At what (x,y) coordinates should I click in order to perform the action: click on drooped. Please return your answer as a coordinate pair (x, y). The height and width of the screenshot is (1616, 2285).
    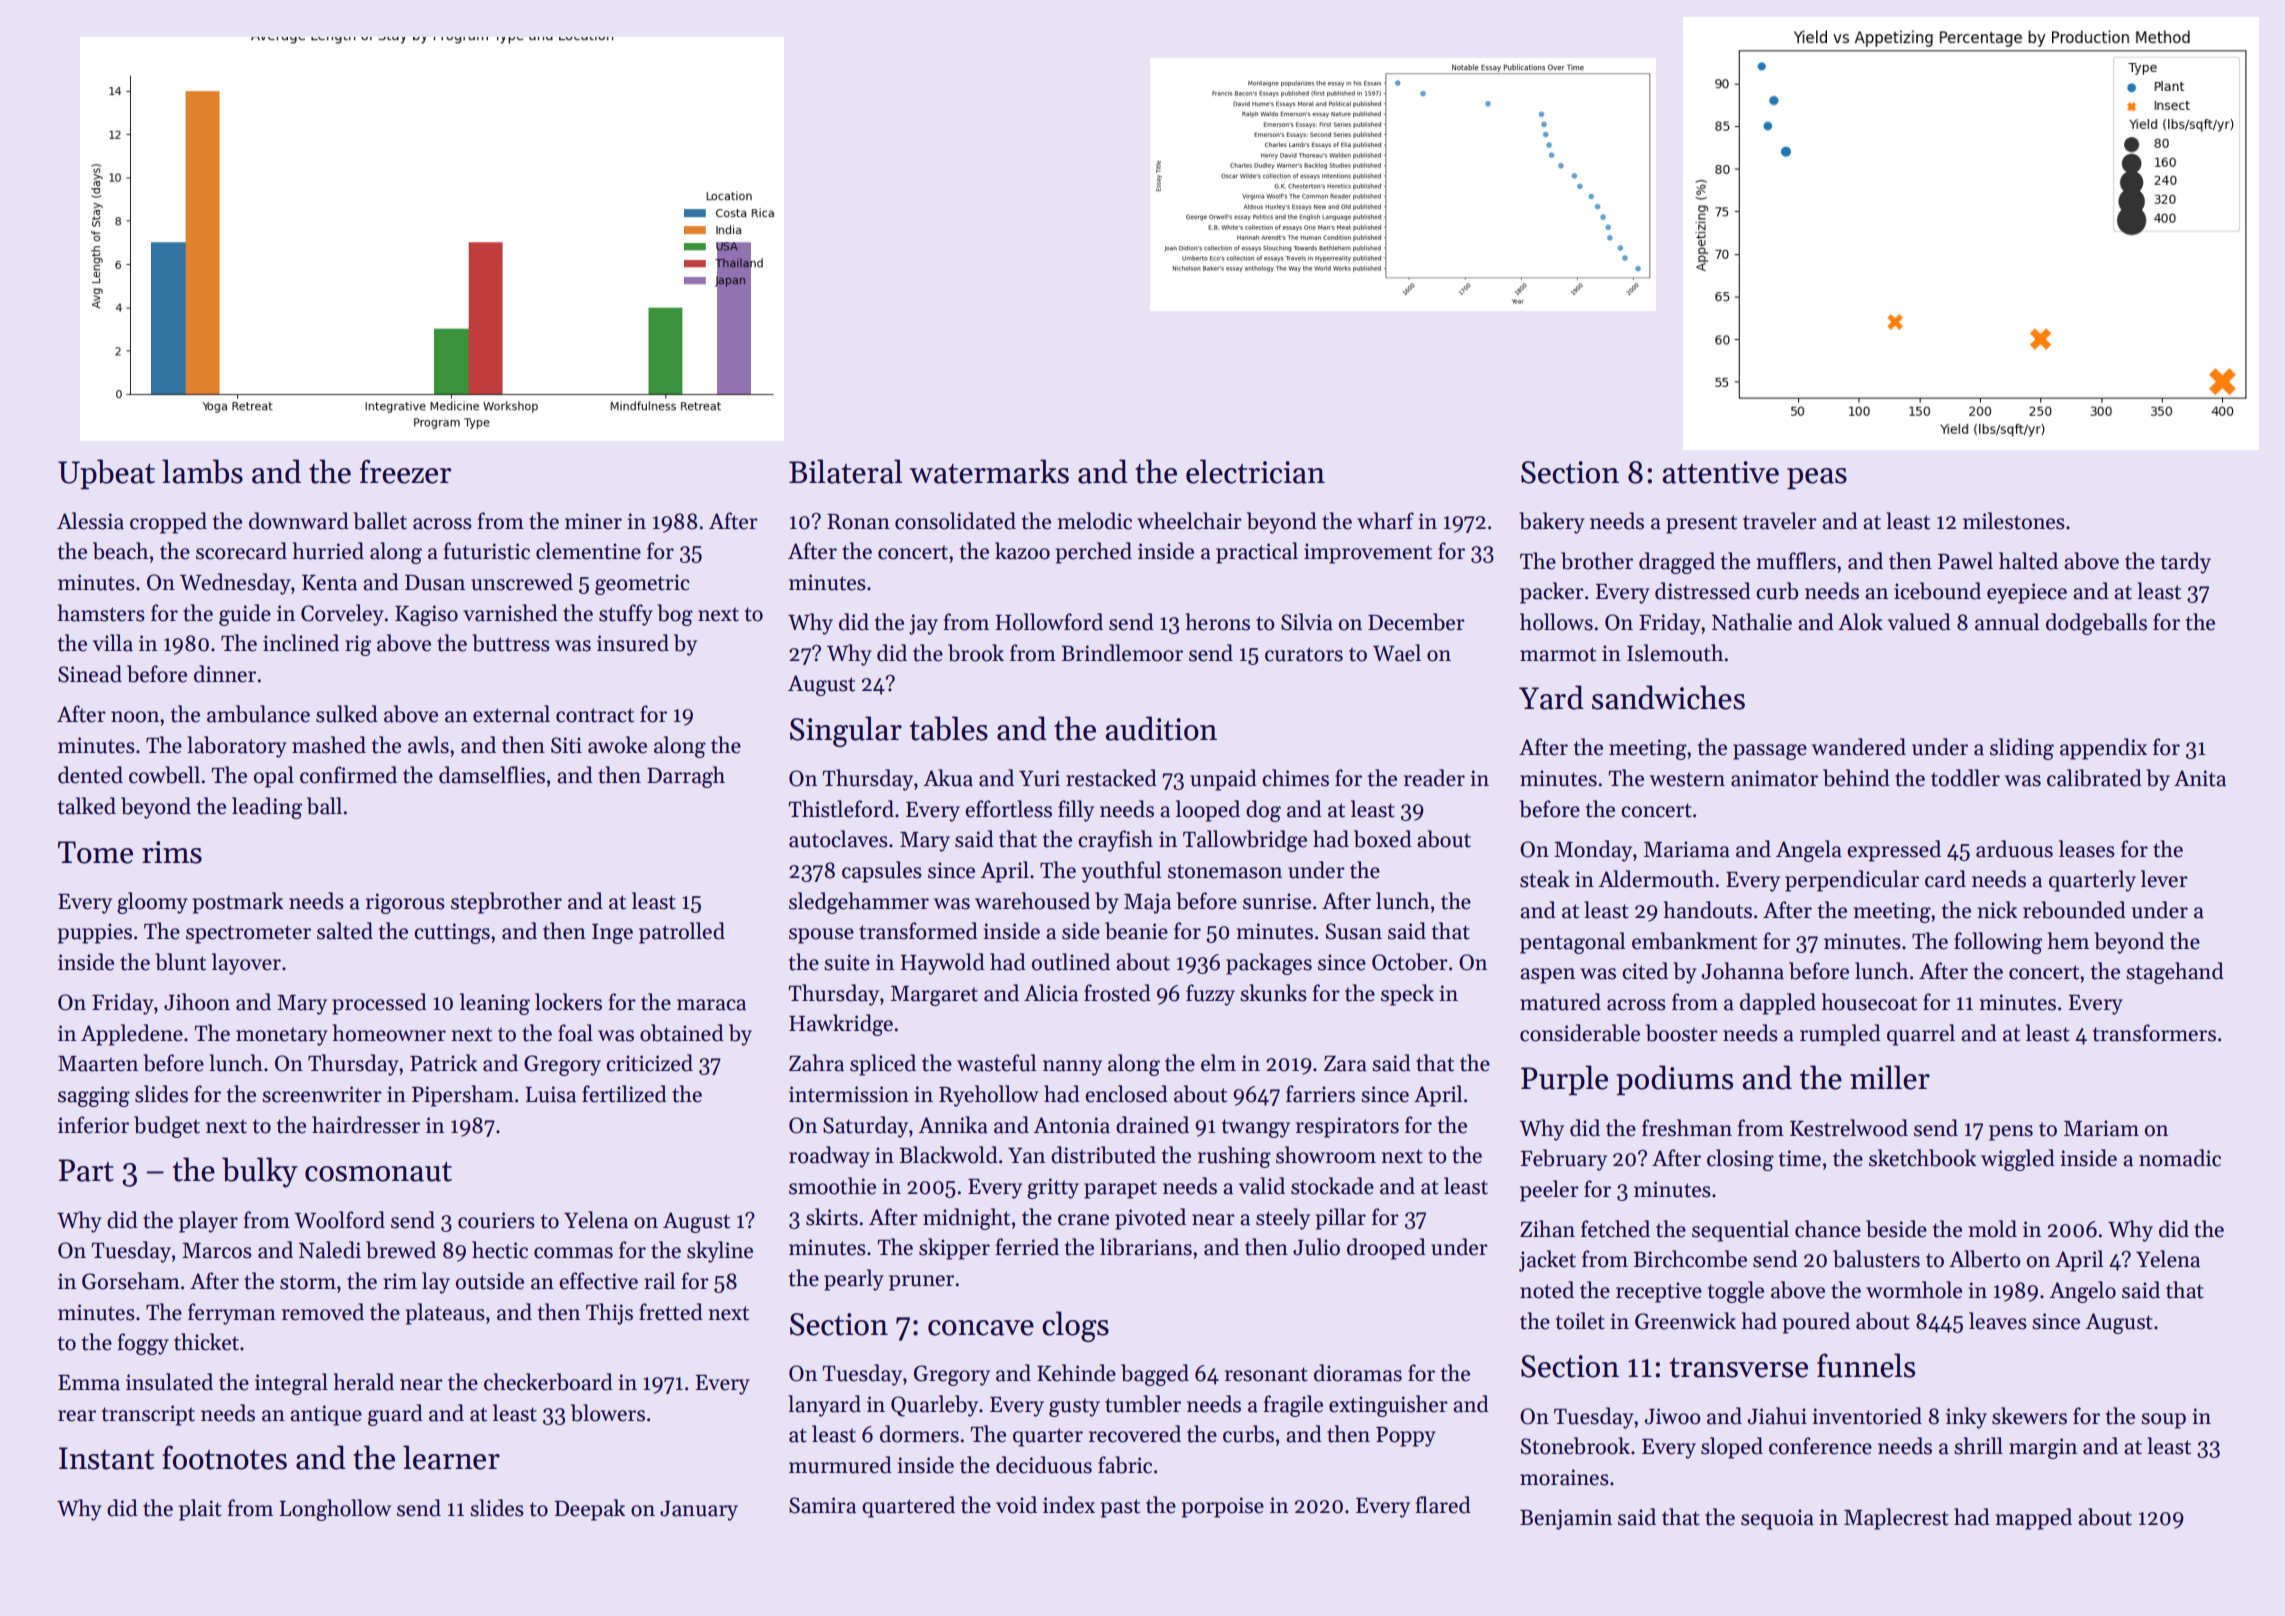
    Looking at the image, I should click on (1386, 1249).
